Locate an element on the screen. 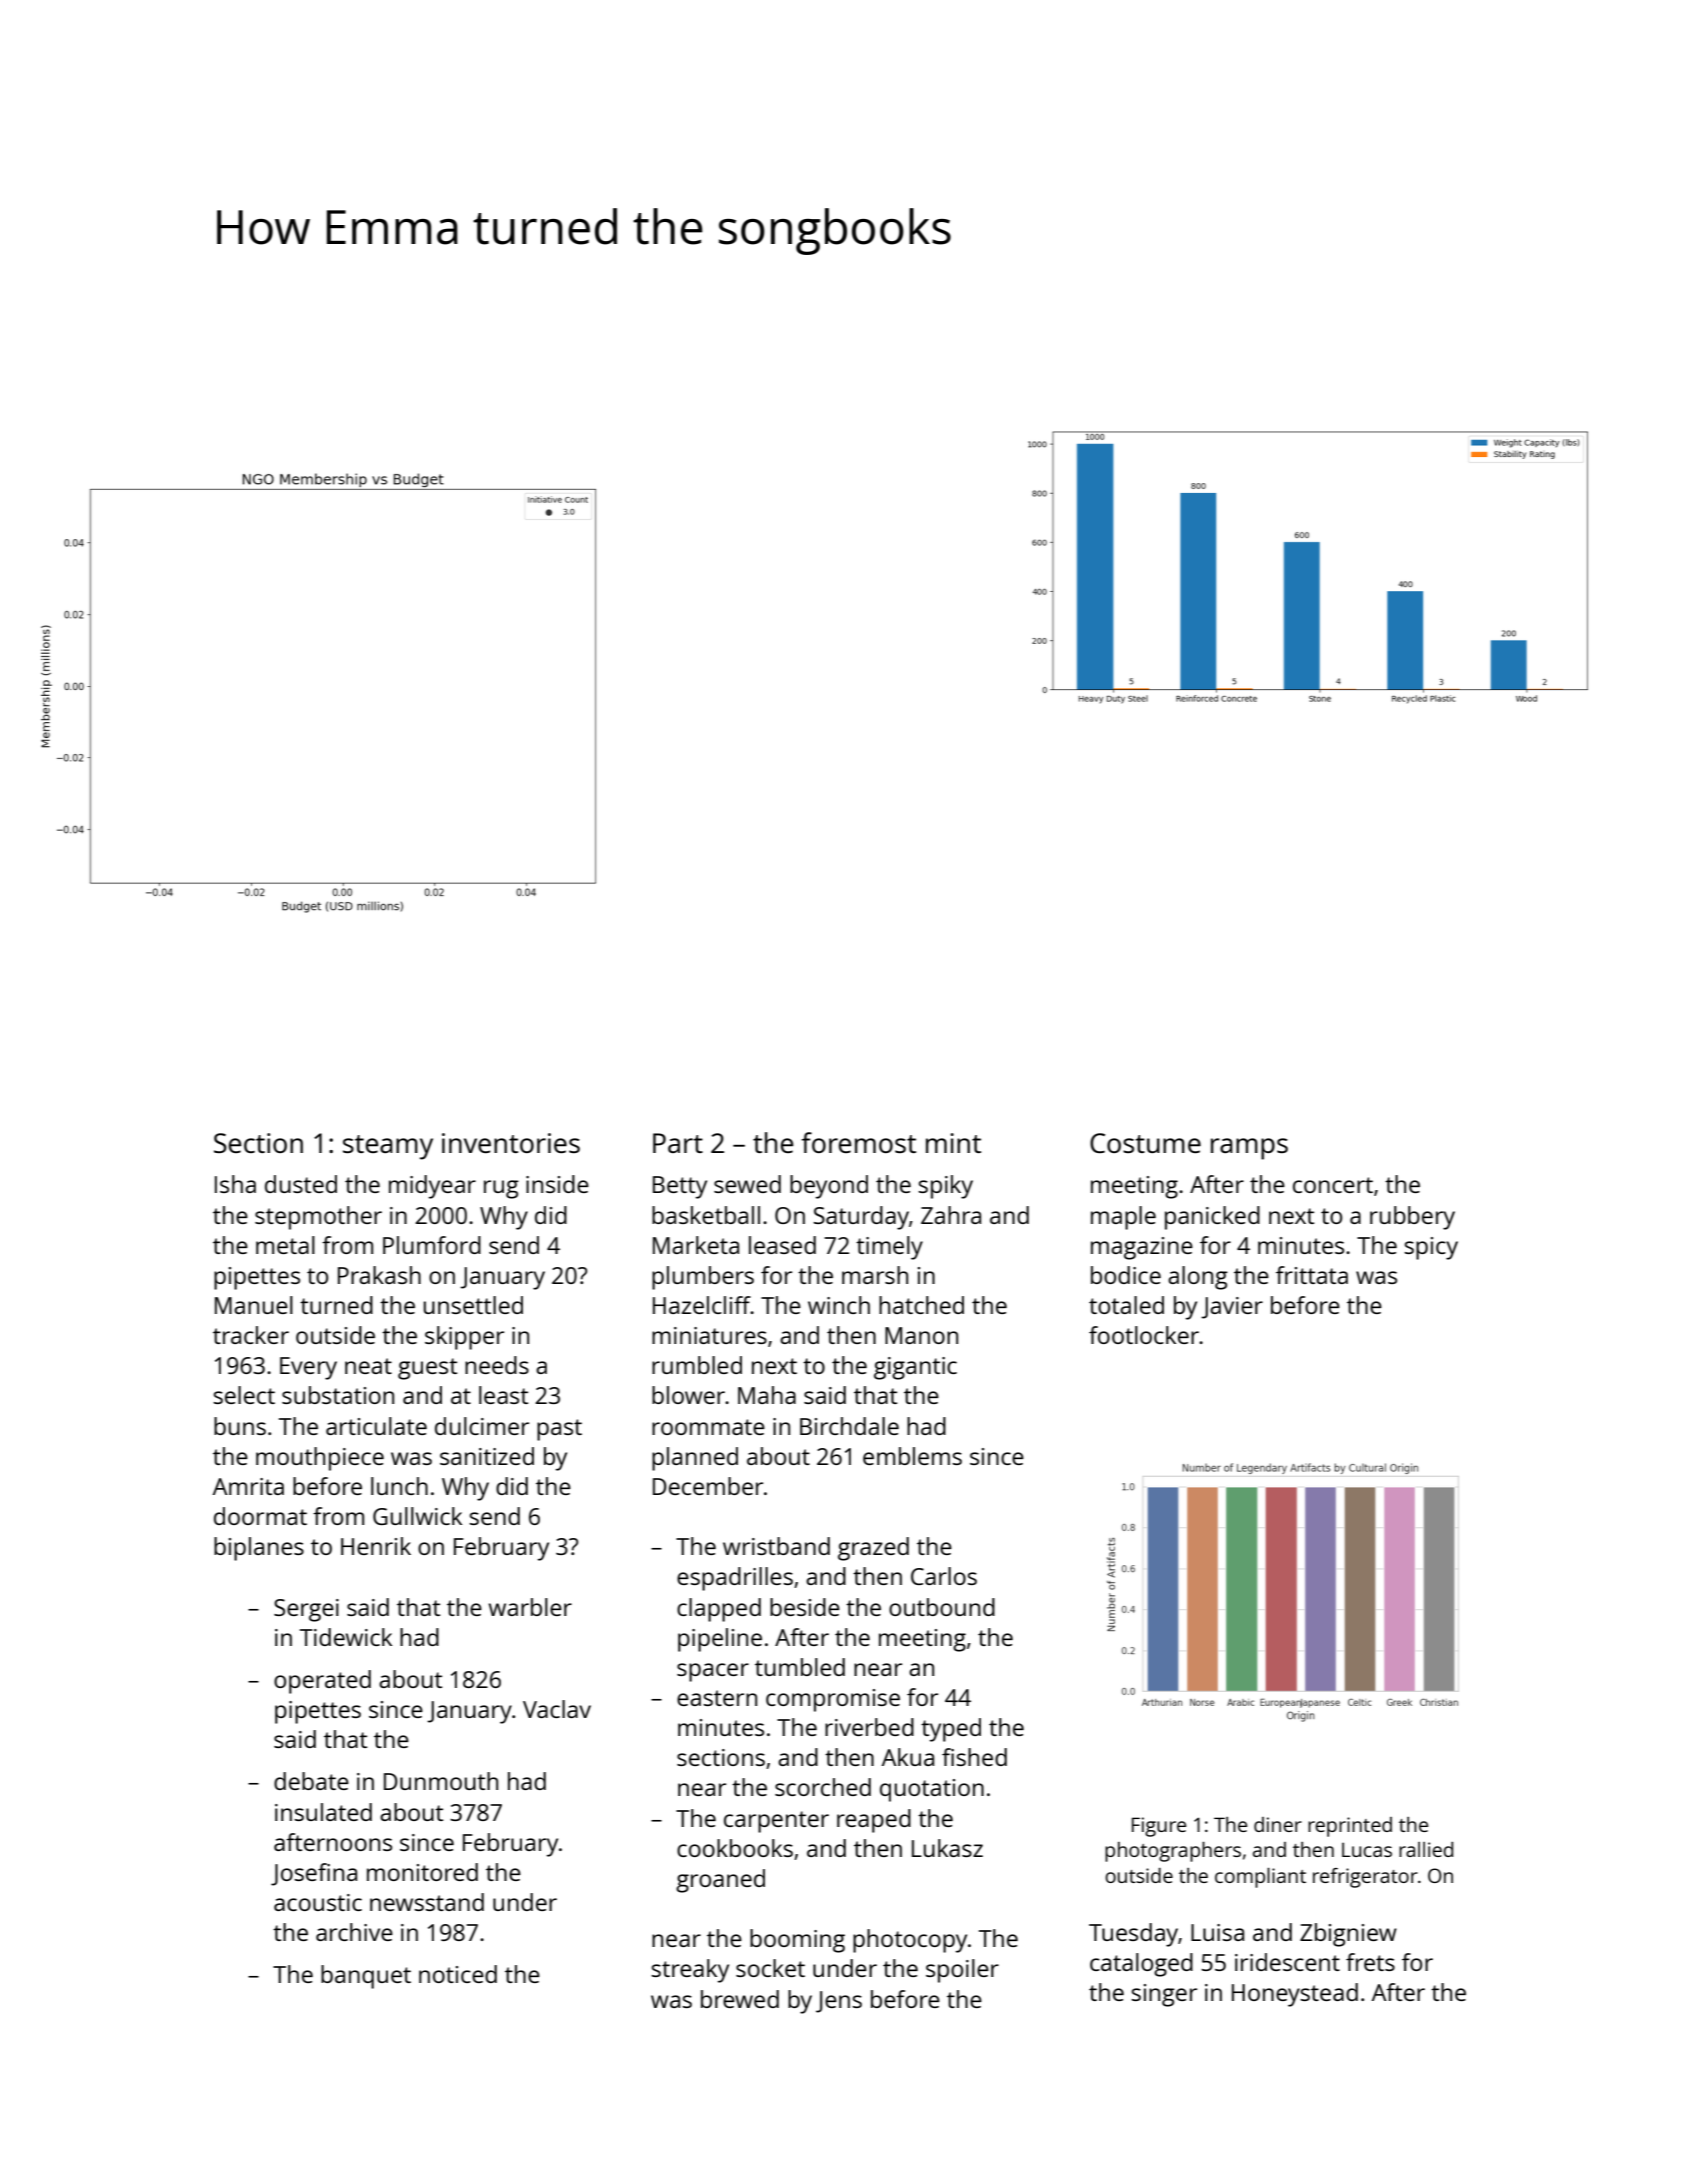  inventories is located at coordinates (511, 1143).
